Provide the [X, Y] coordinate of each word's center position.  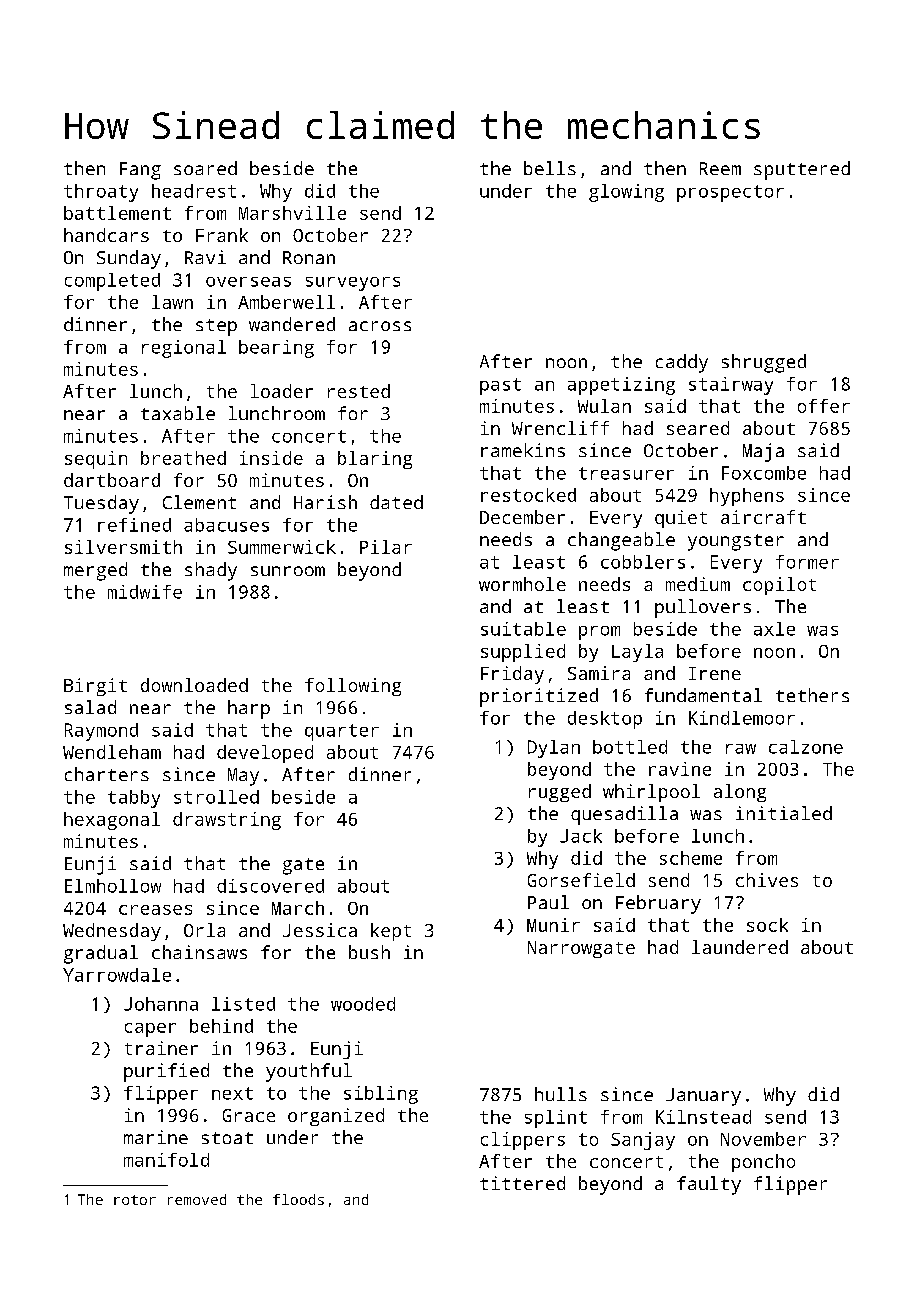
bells [550, 168]
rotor [135, 1200]
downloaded [194, 685]
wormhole [522, 584]
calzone [806, 747]
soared [205, 168]
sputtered [802, 170]
